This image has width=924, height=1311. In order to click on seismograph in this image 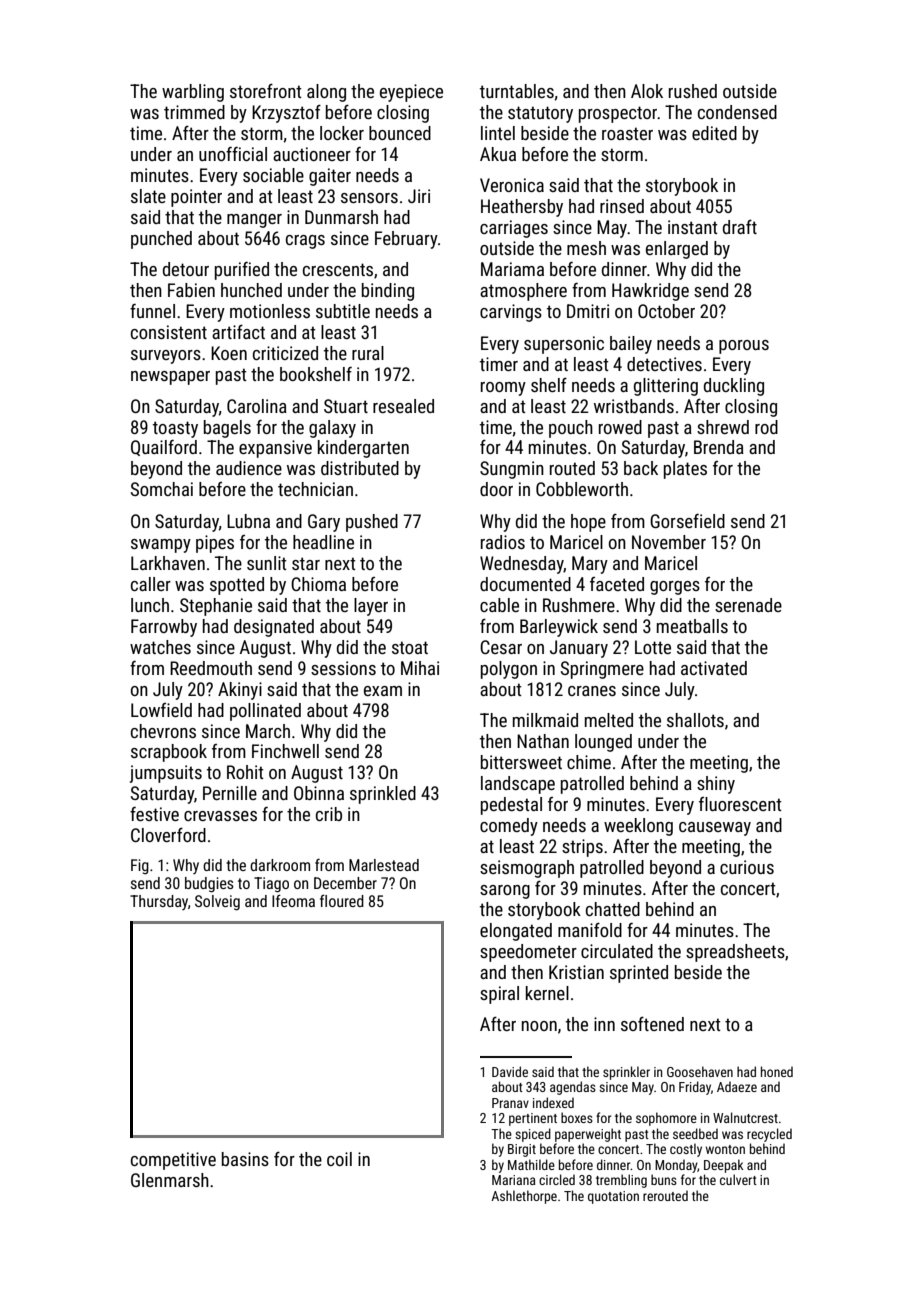, I will do `click(527, 869)`.
